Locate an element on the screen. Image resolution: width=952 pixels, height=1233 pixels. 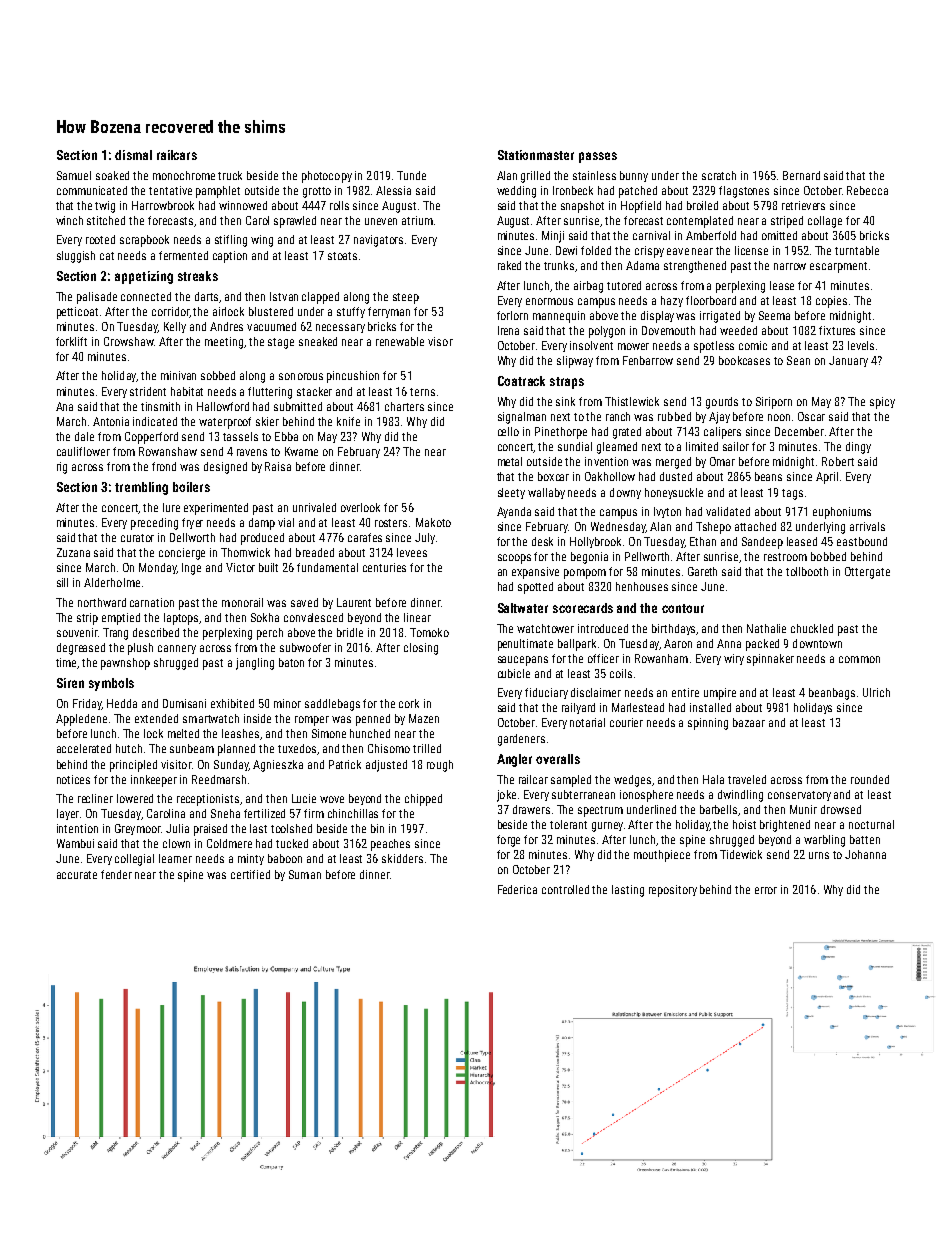
Stationmaster is located at coordinates (536, 155).
